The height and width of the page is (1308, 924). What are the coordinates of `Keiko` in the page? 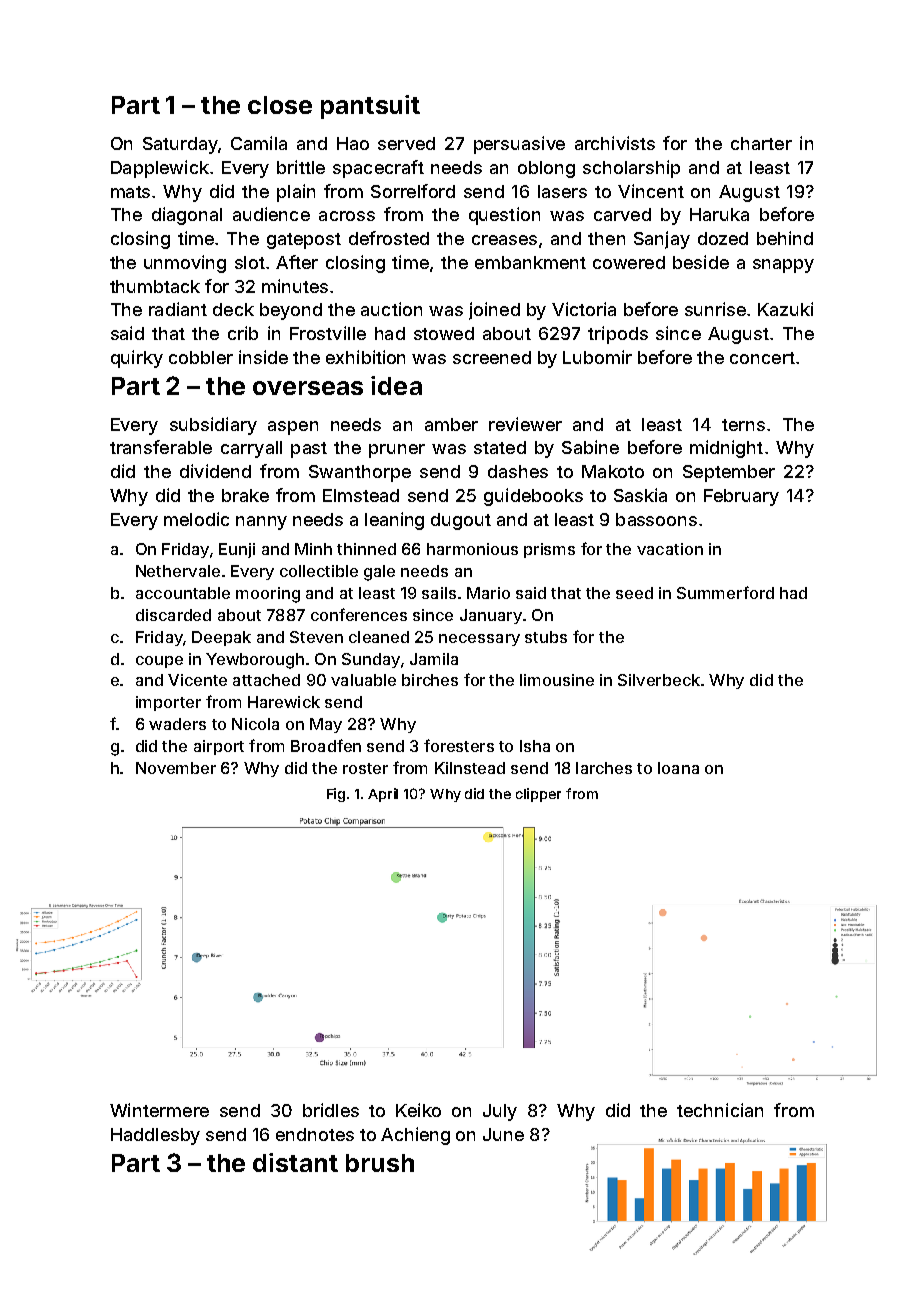 It's located at (418, 1110).
